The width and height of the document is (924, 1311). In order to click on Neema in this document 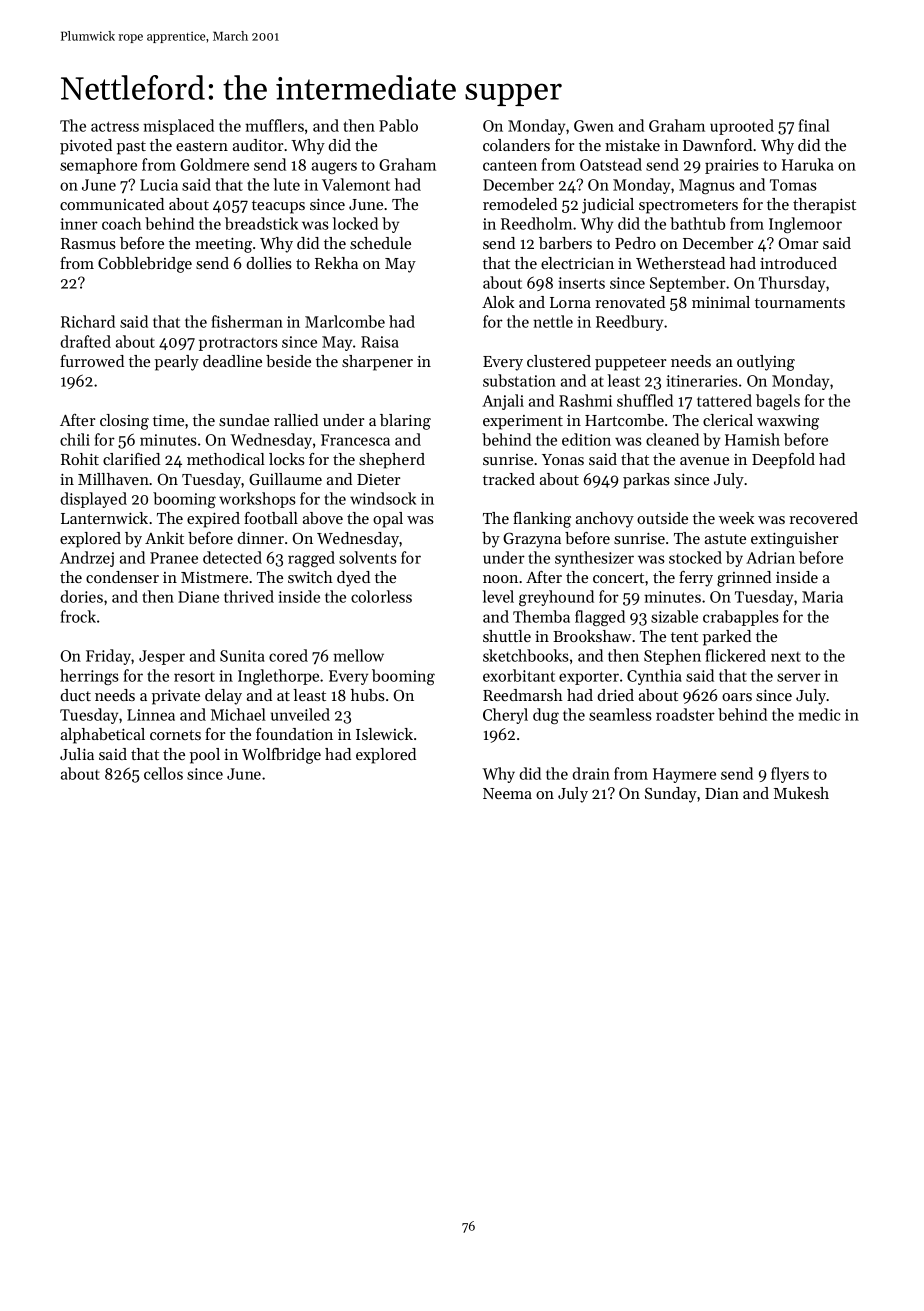, I will do `click(507, 793)`.
